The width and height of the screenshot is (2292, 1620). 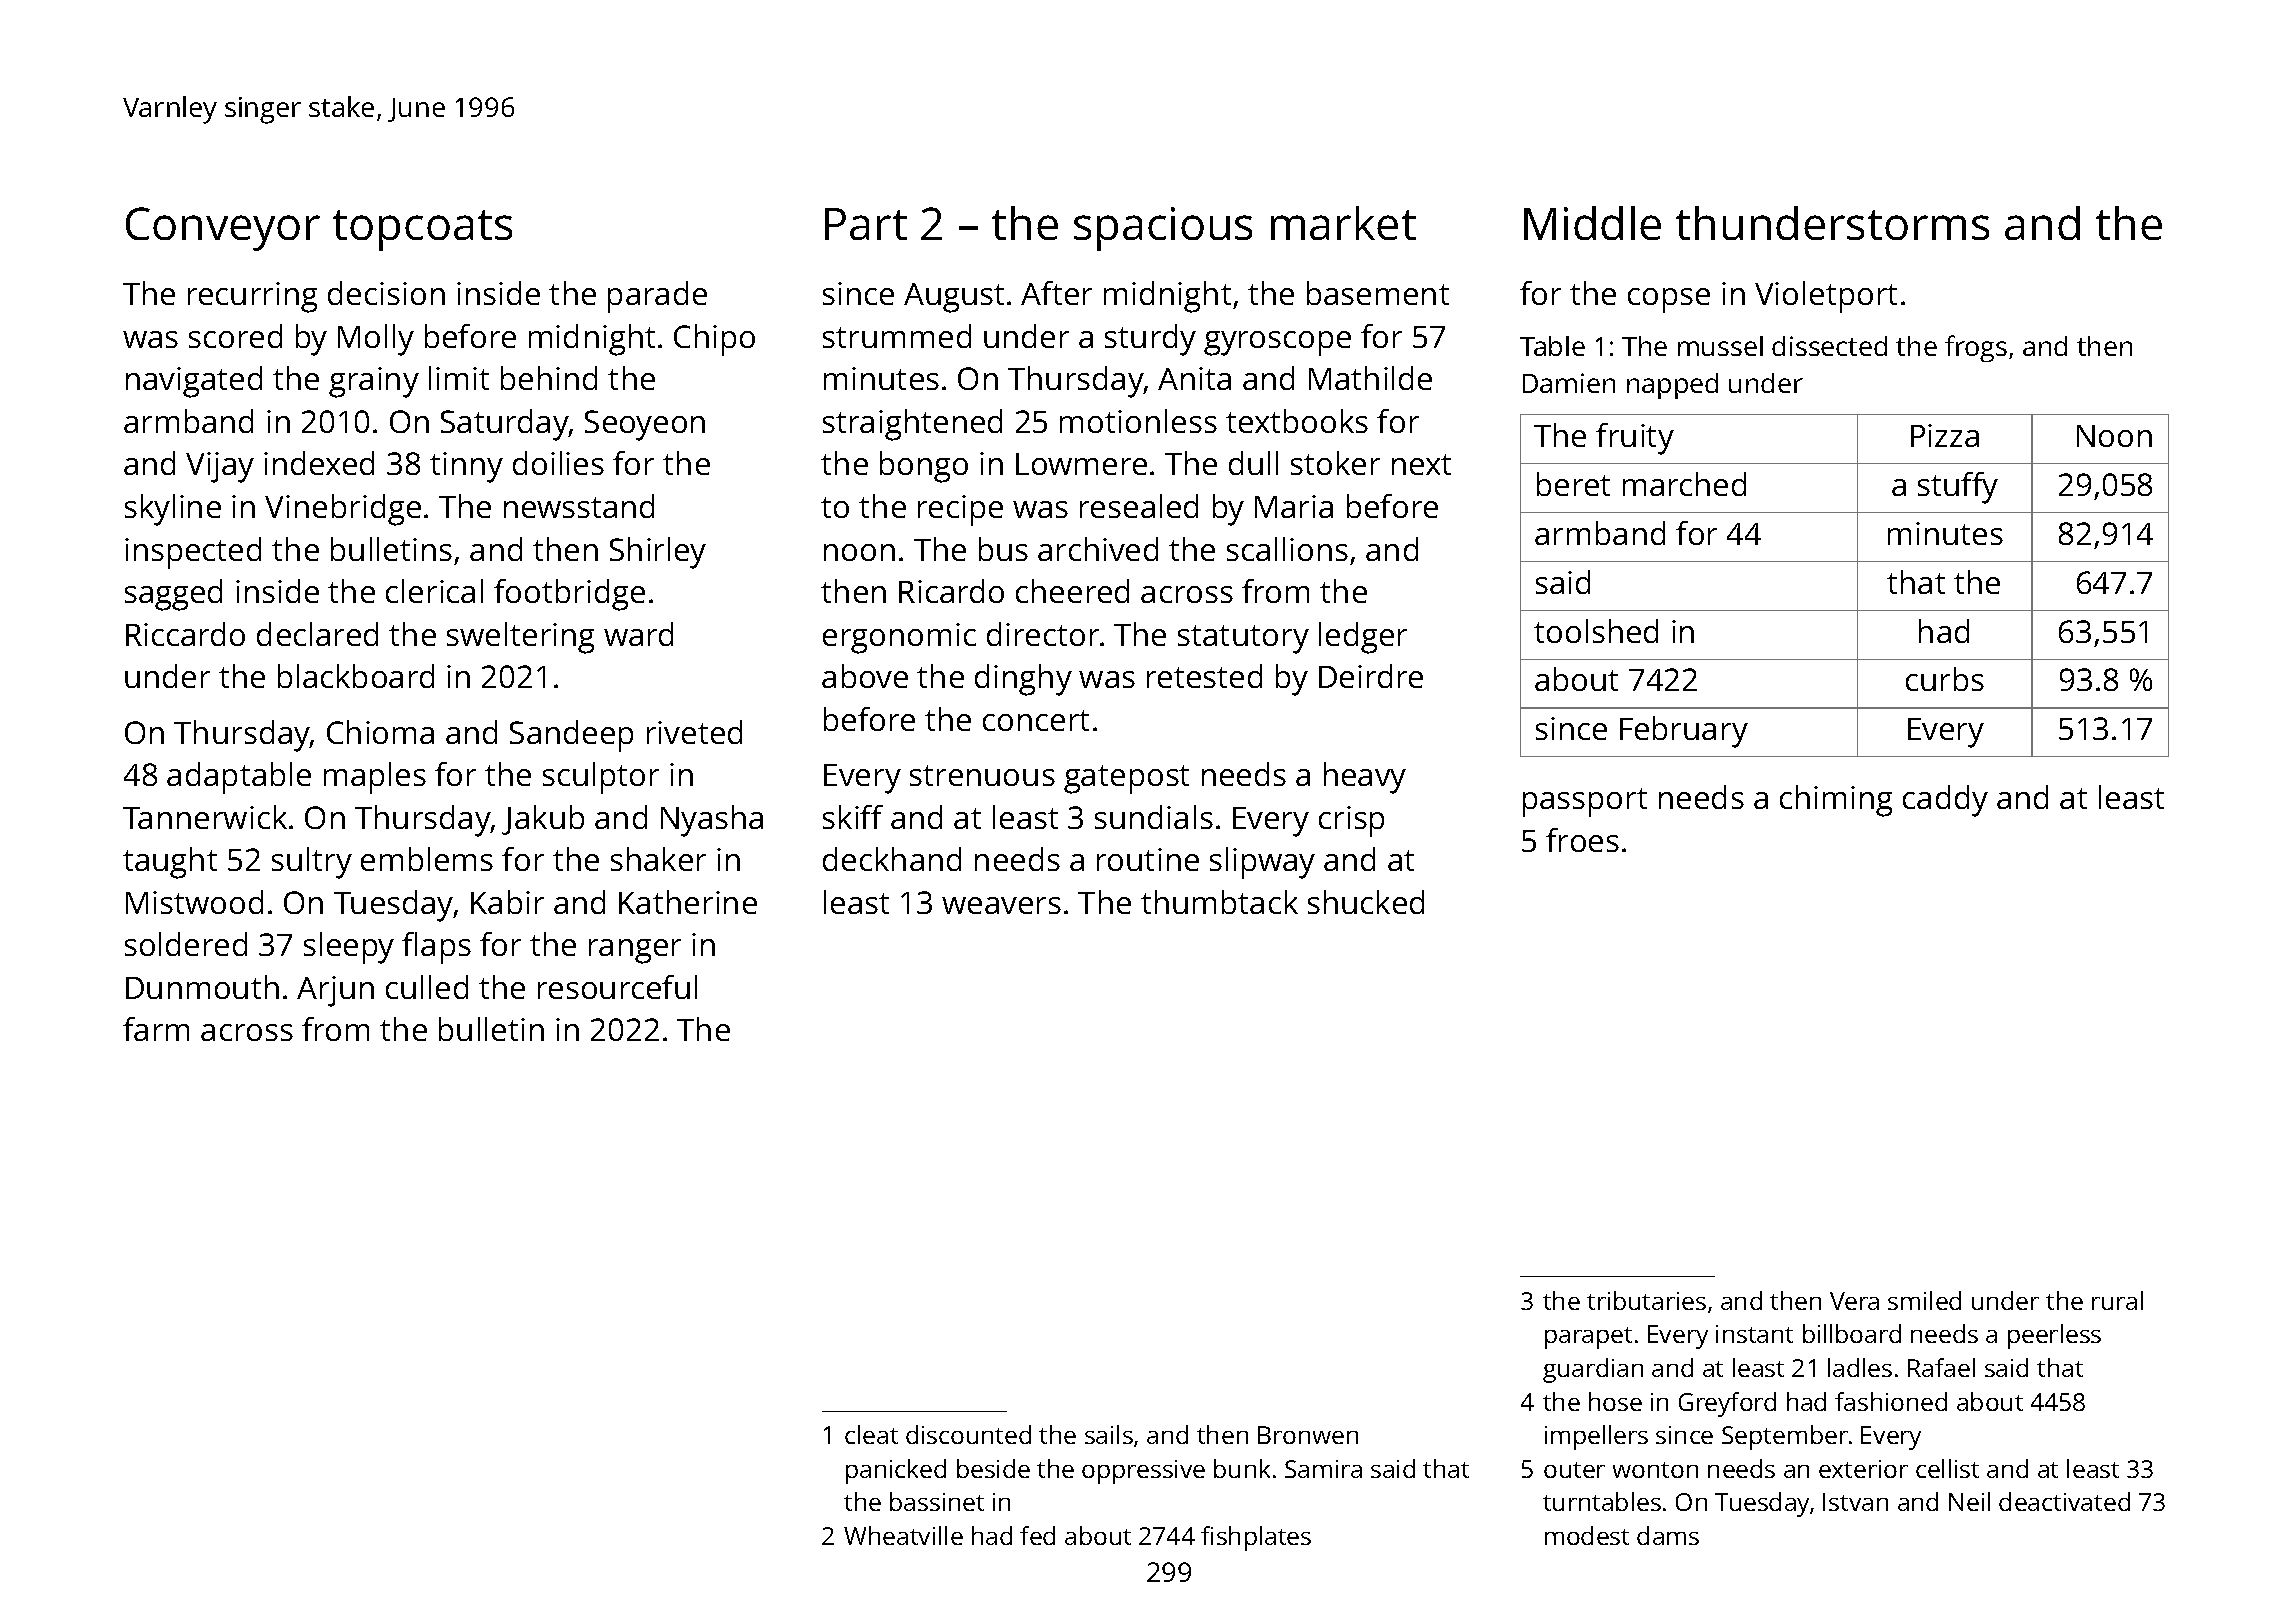 What do you see at coordinates (1593, 1370) in the screenshot?
I see `guardian` at bounding box center [1593, 1370].
